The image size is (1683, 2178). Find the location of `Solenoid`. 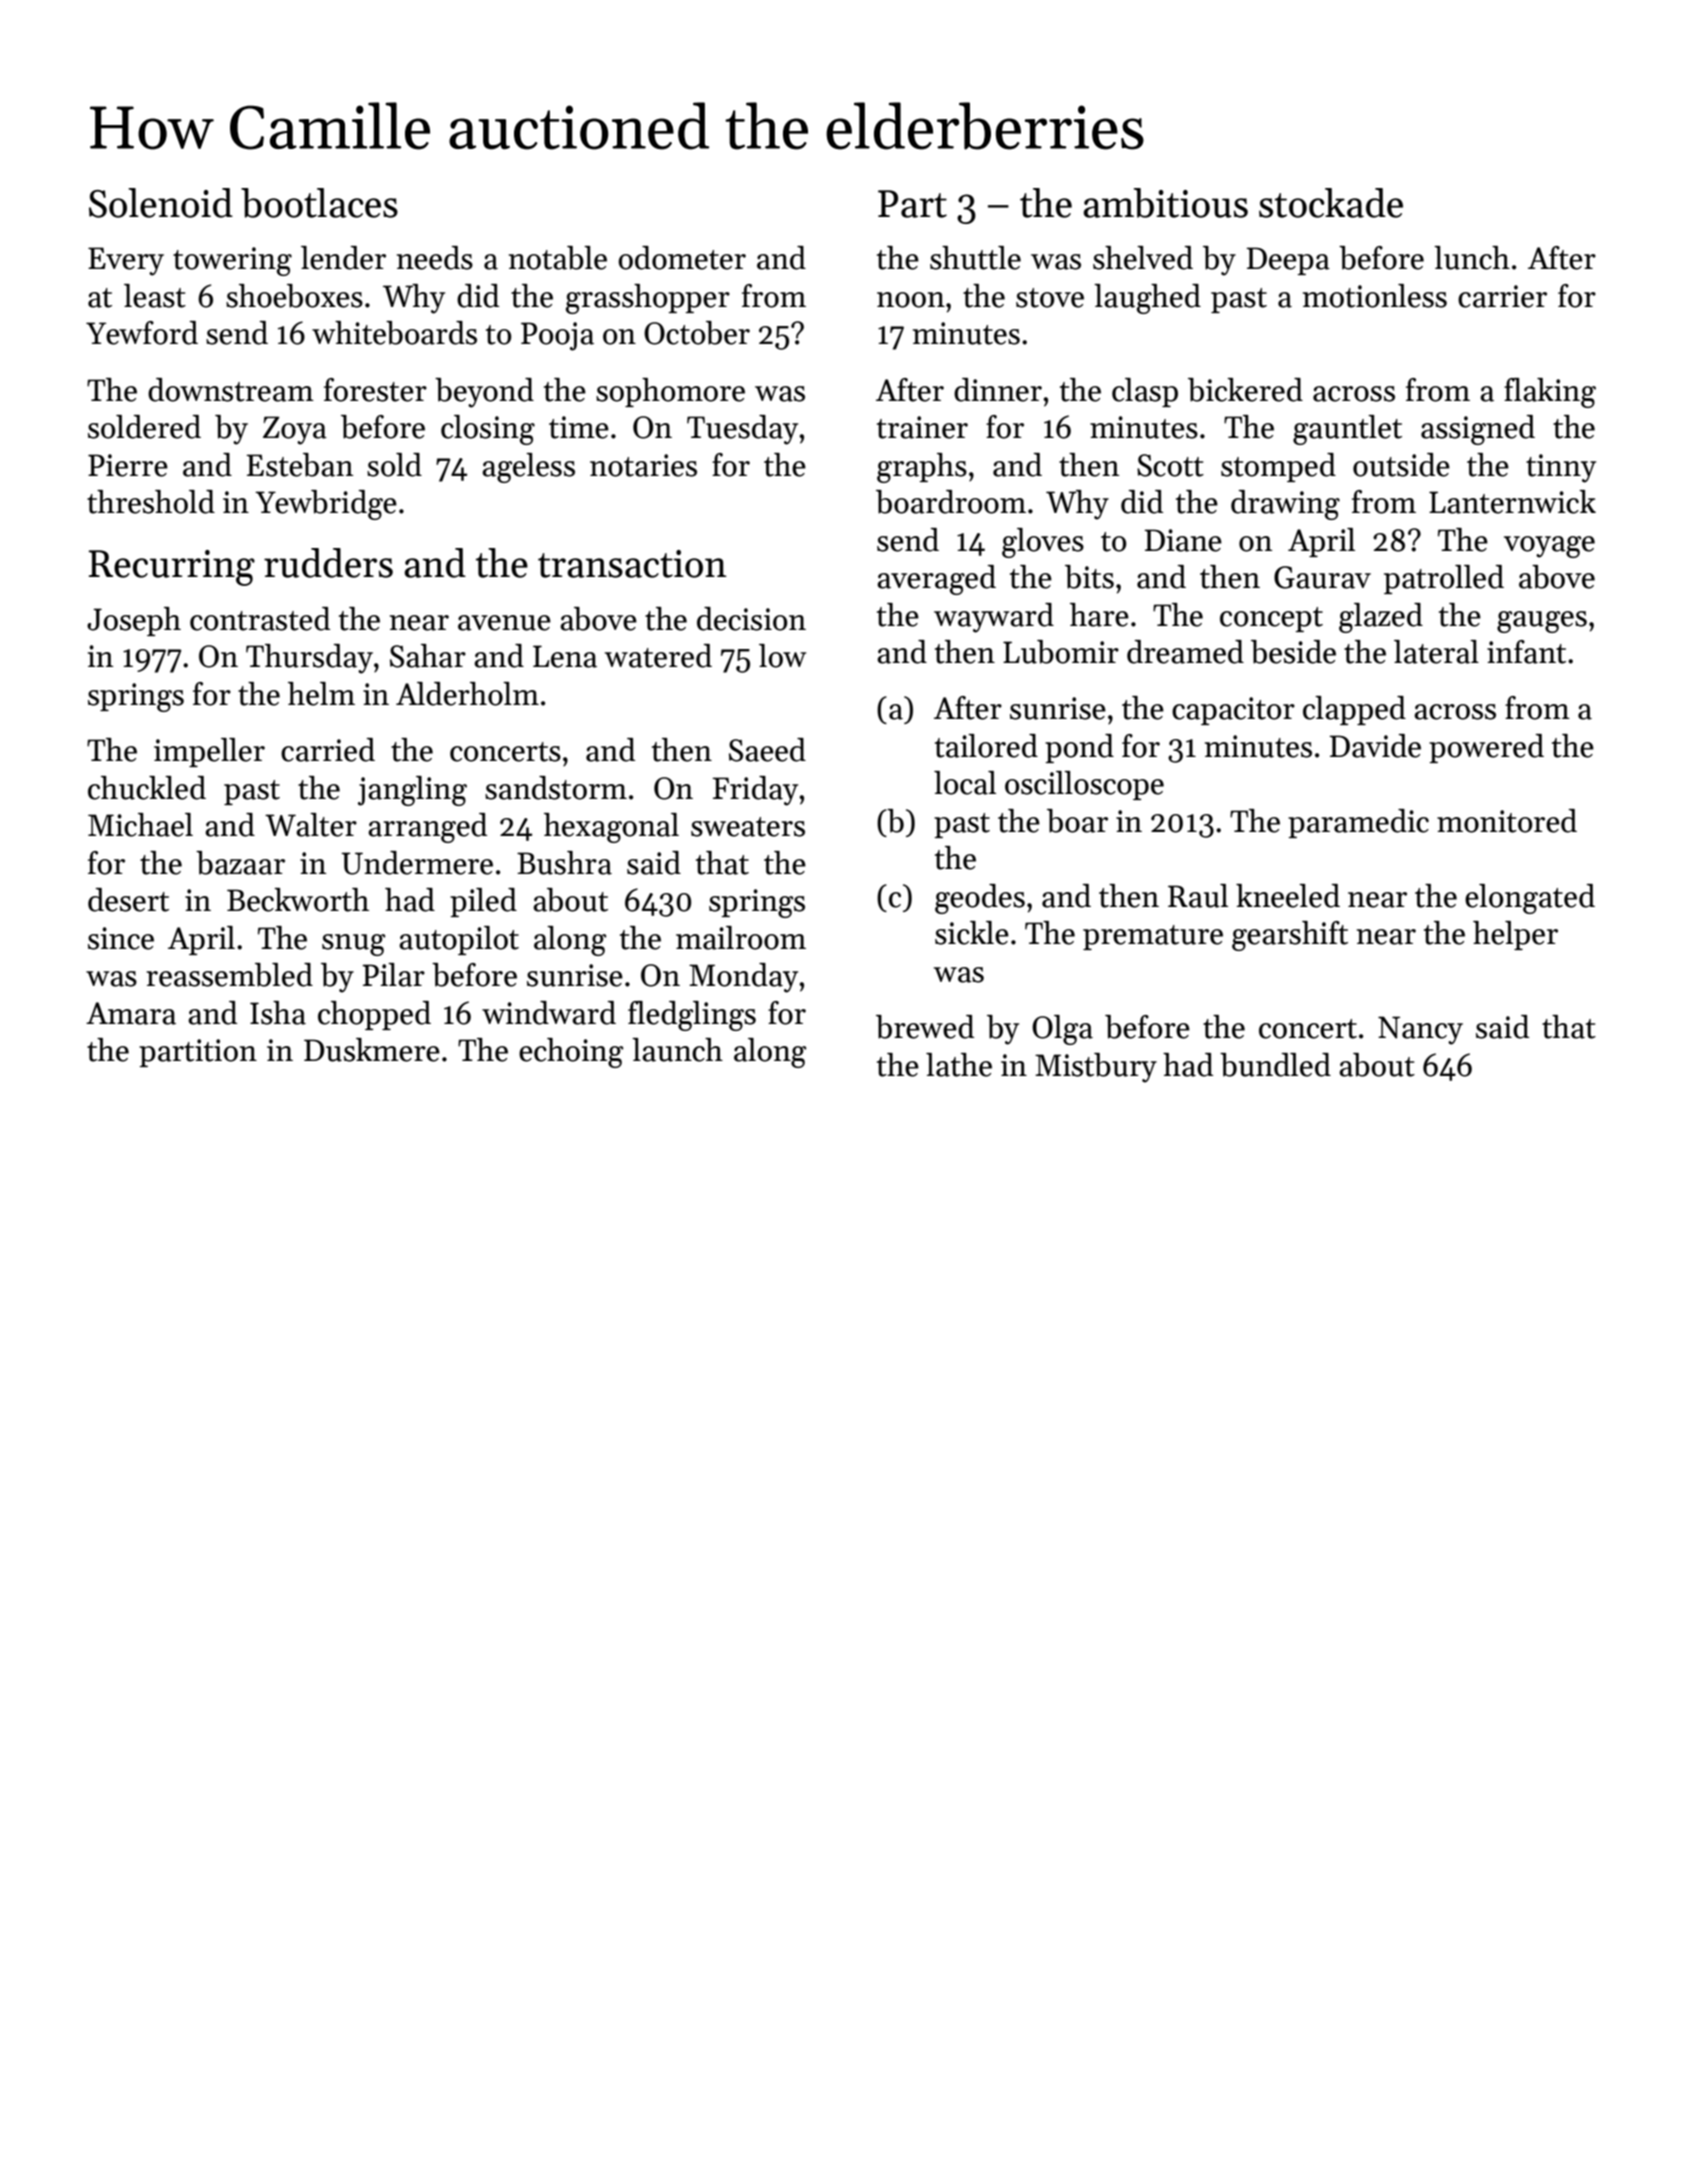

Solenoid is located at coordinates (161, 203).
